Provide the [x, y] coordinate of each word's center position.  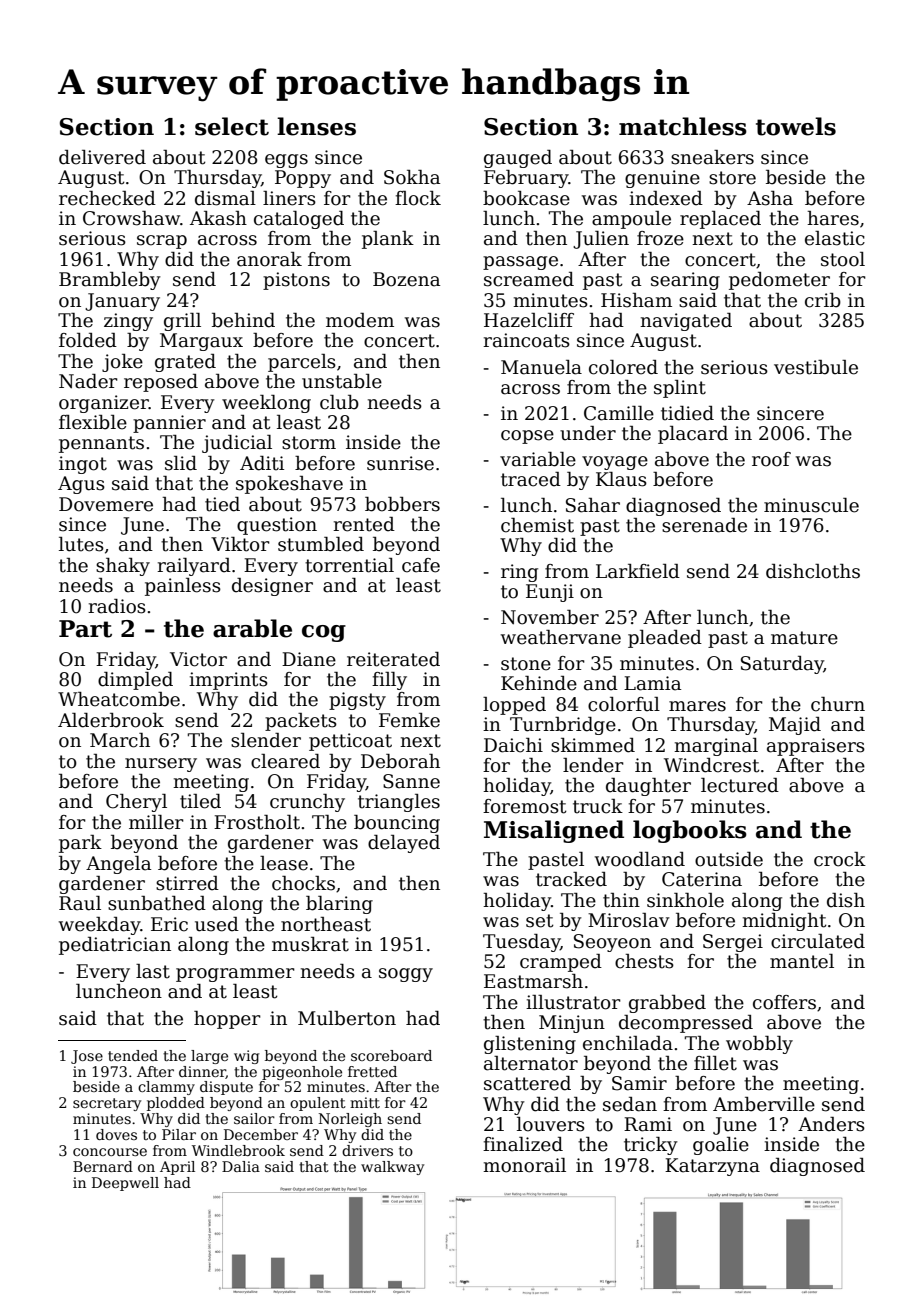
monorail [524, 1165]
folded [88, 340]
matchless [683, 126]
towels [796, 126]
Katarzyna [712, 1167]
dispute [226, 1088]
